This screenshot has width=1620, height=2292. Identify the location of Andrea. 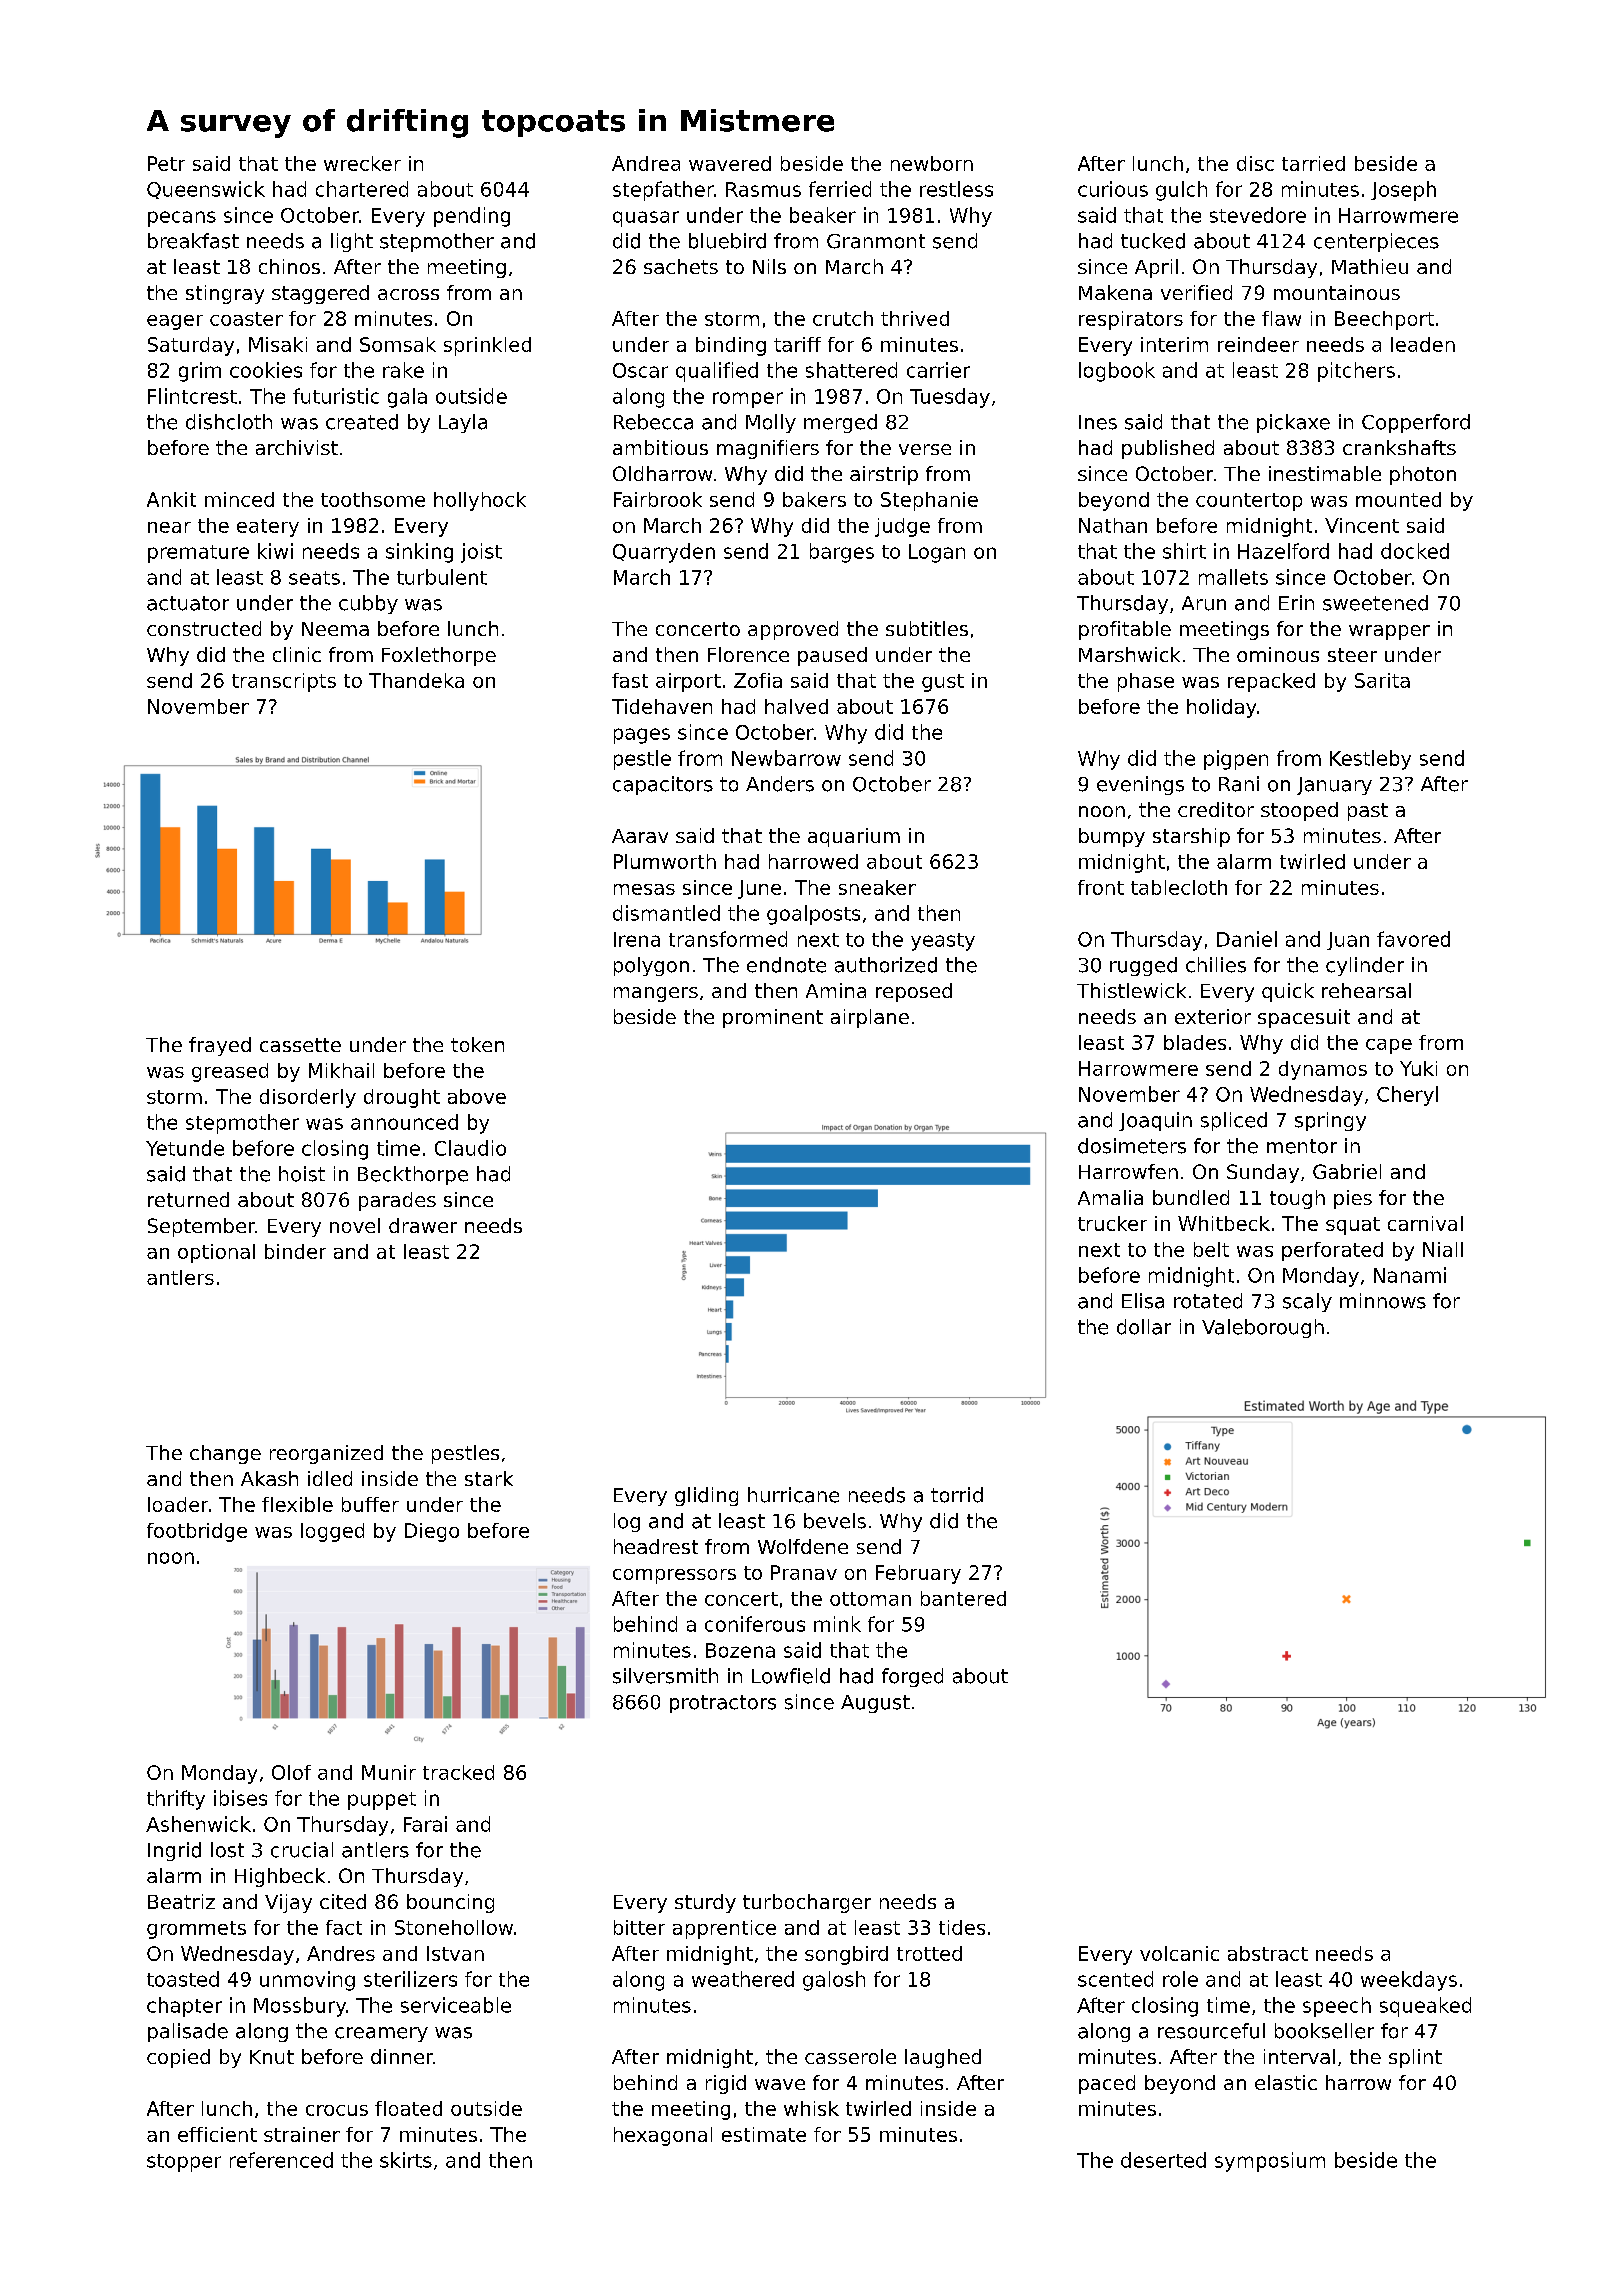
(646, 163).
